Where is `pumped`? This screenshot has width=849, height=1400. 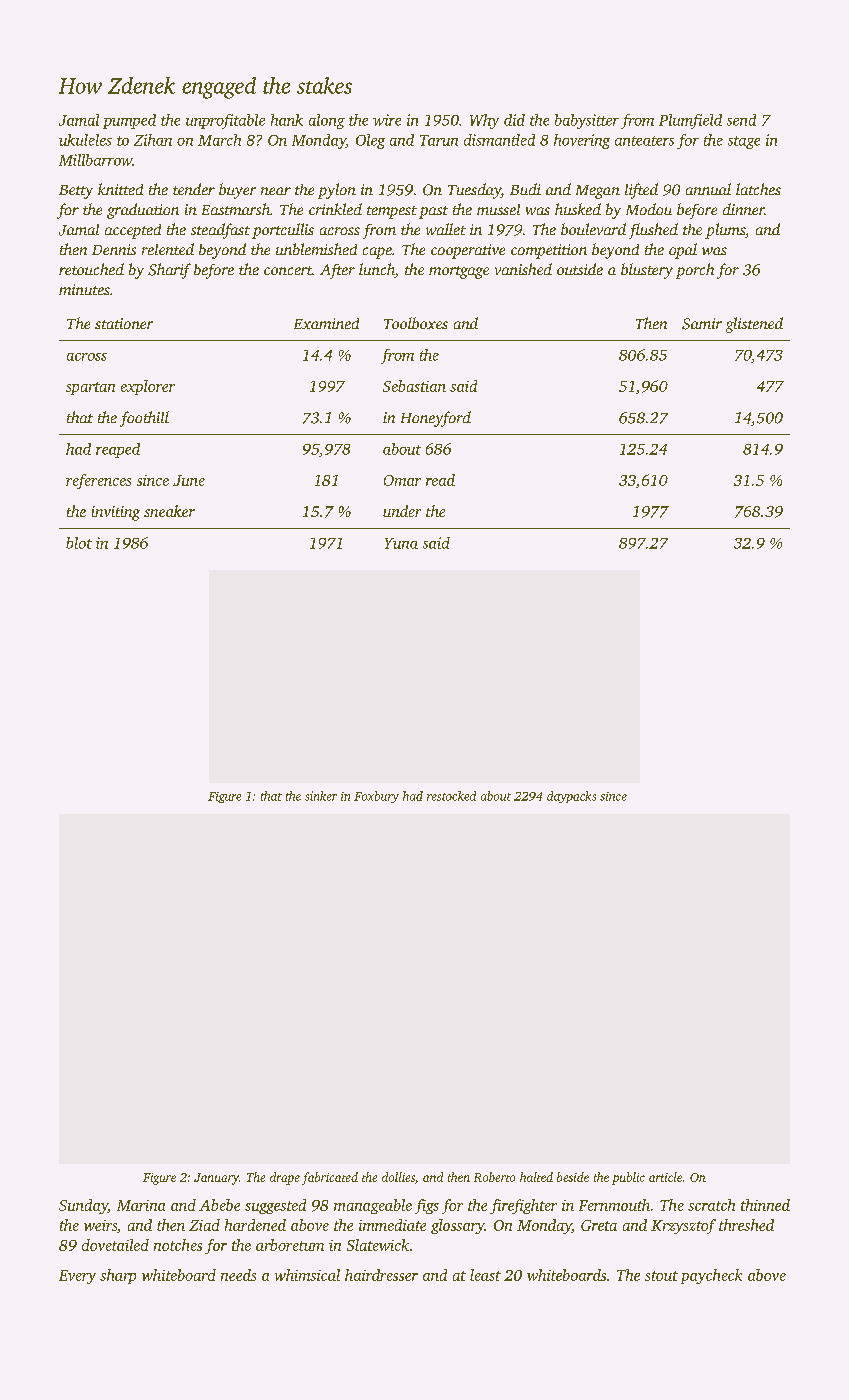
pumped is located at coordinates (129, 121).
